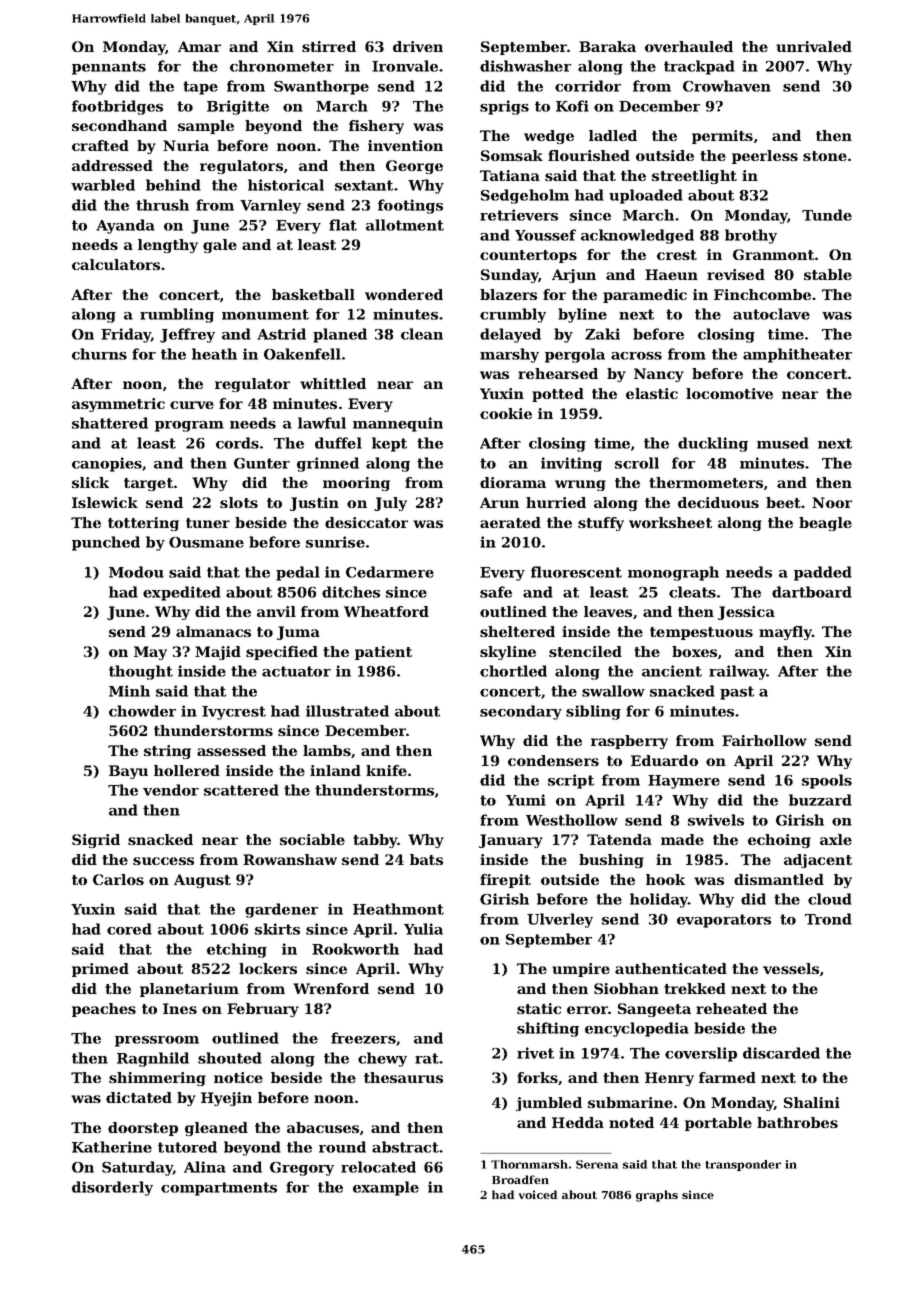 Image resolution: width=924 pixels, height=1308 pixels. Describe the element at coordinates (241, 790) in the image. I see `scattered` at that location.
